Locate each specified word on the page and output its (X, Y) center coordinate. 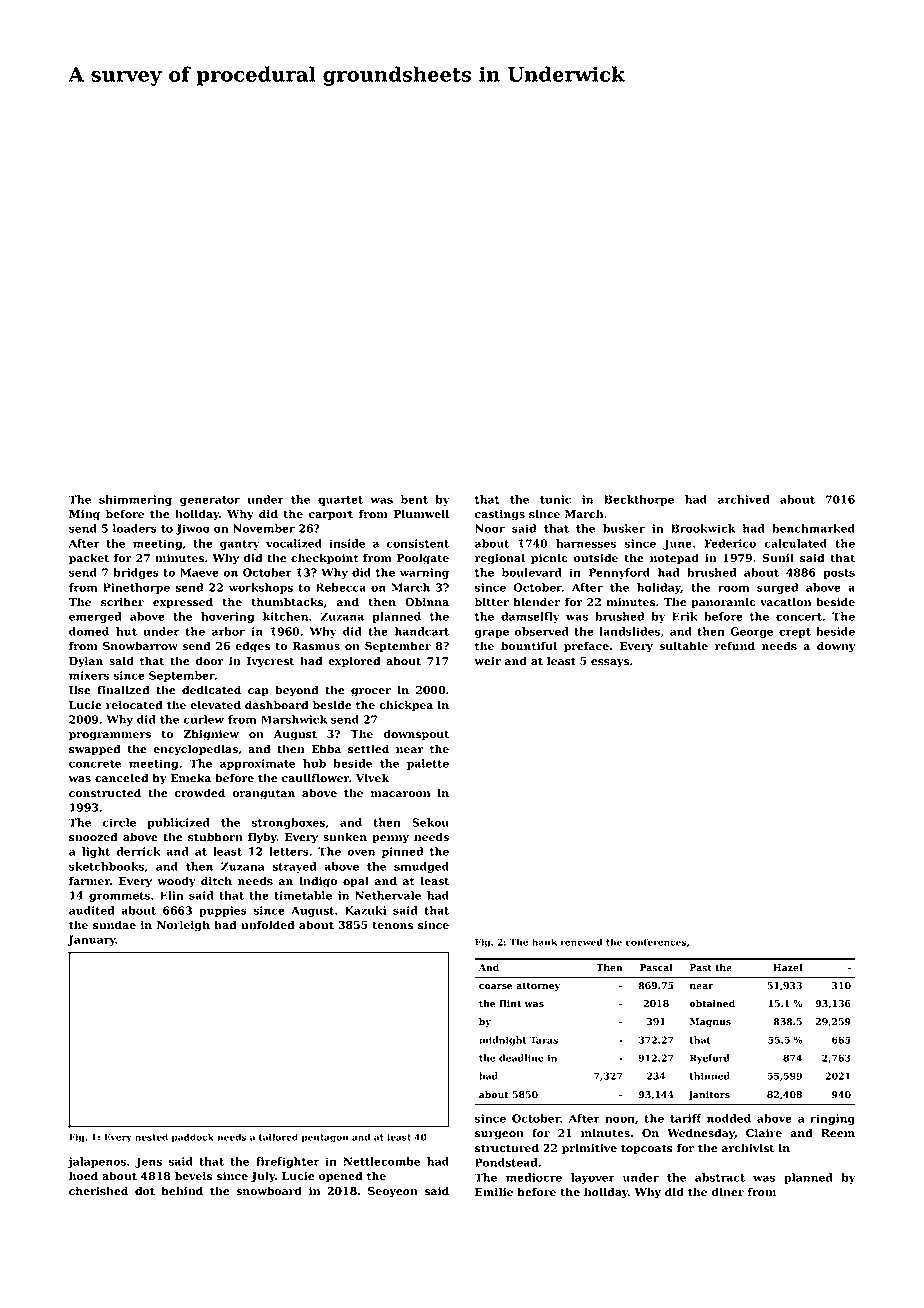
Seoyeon (393, 1192)
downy (836, 647)
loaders (135, 528)
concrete (95, 764)
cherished (98, 1191)
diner (727, 1192)
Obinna (427, 602)
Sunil (778, 558)
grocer (371, 692)
